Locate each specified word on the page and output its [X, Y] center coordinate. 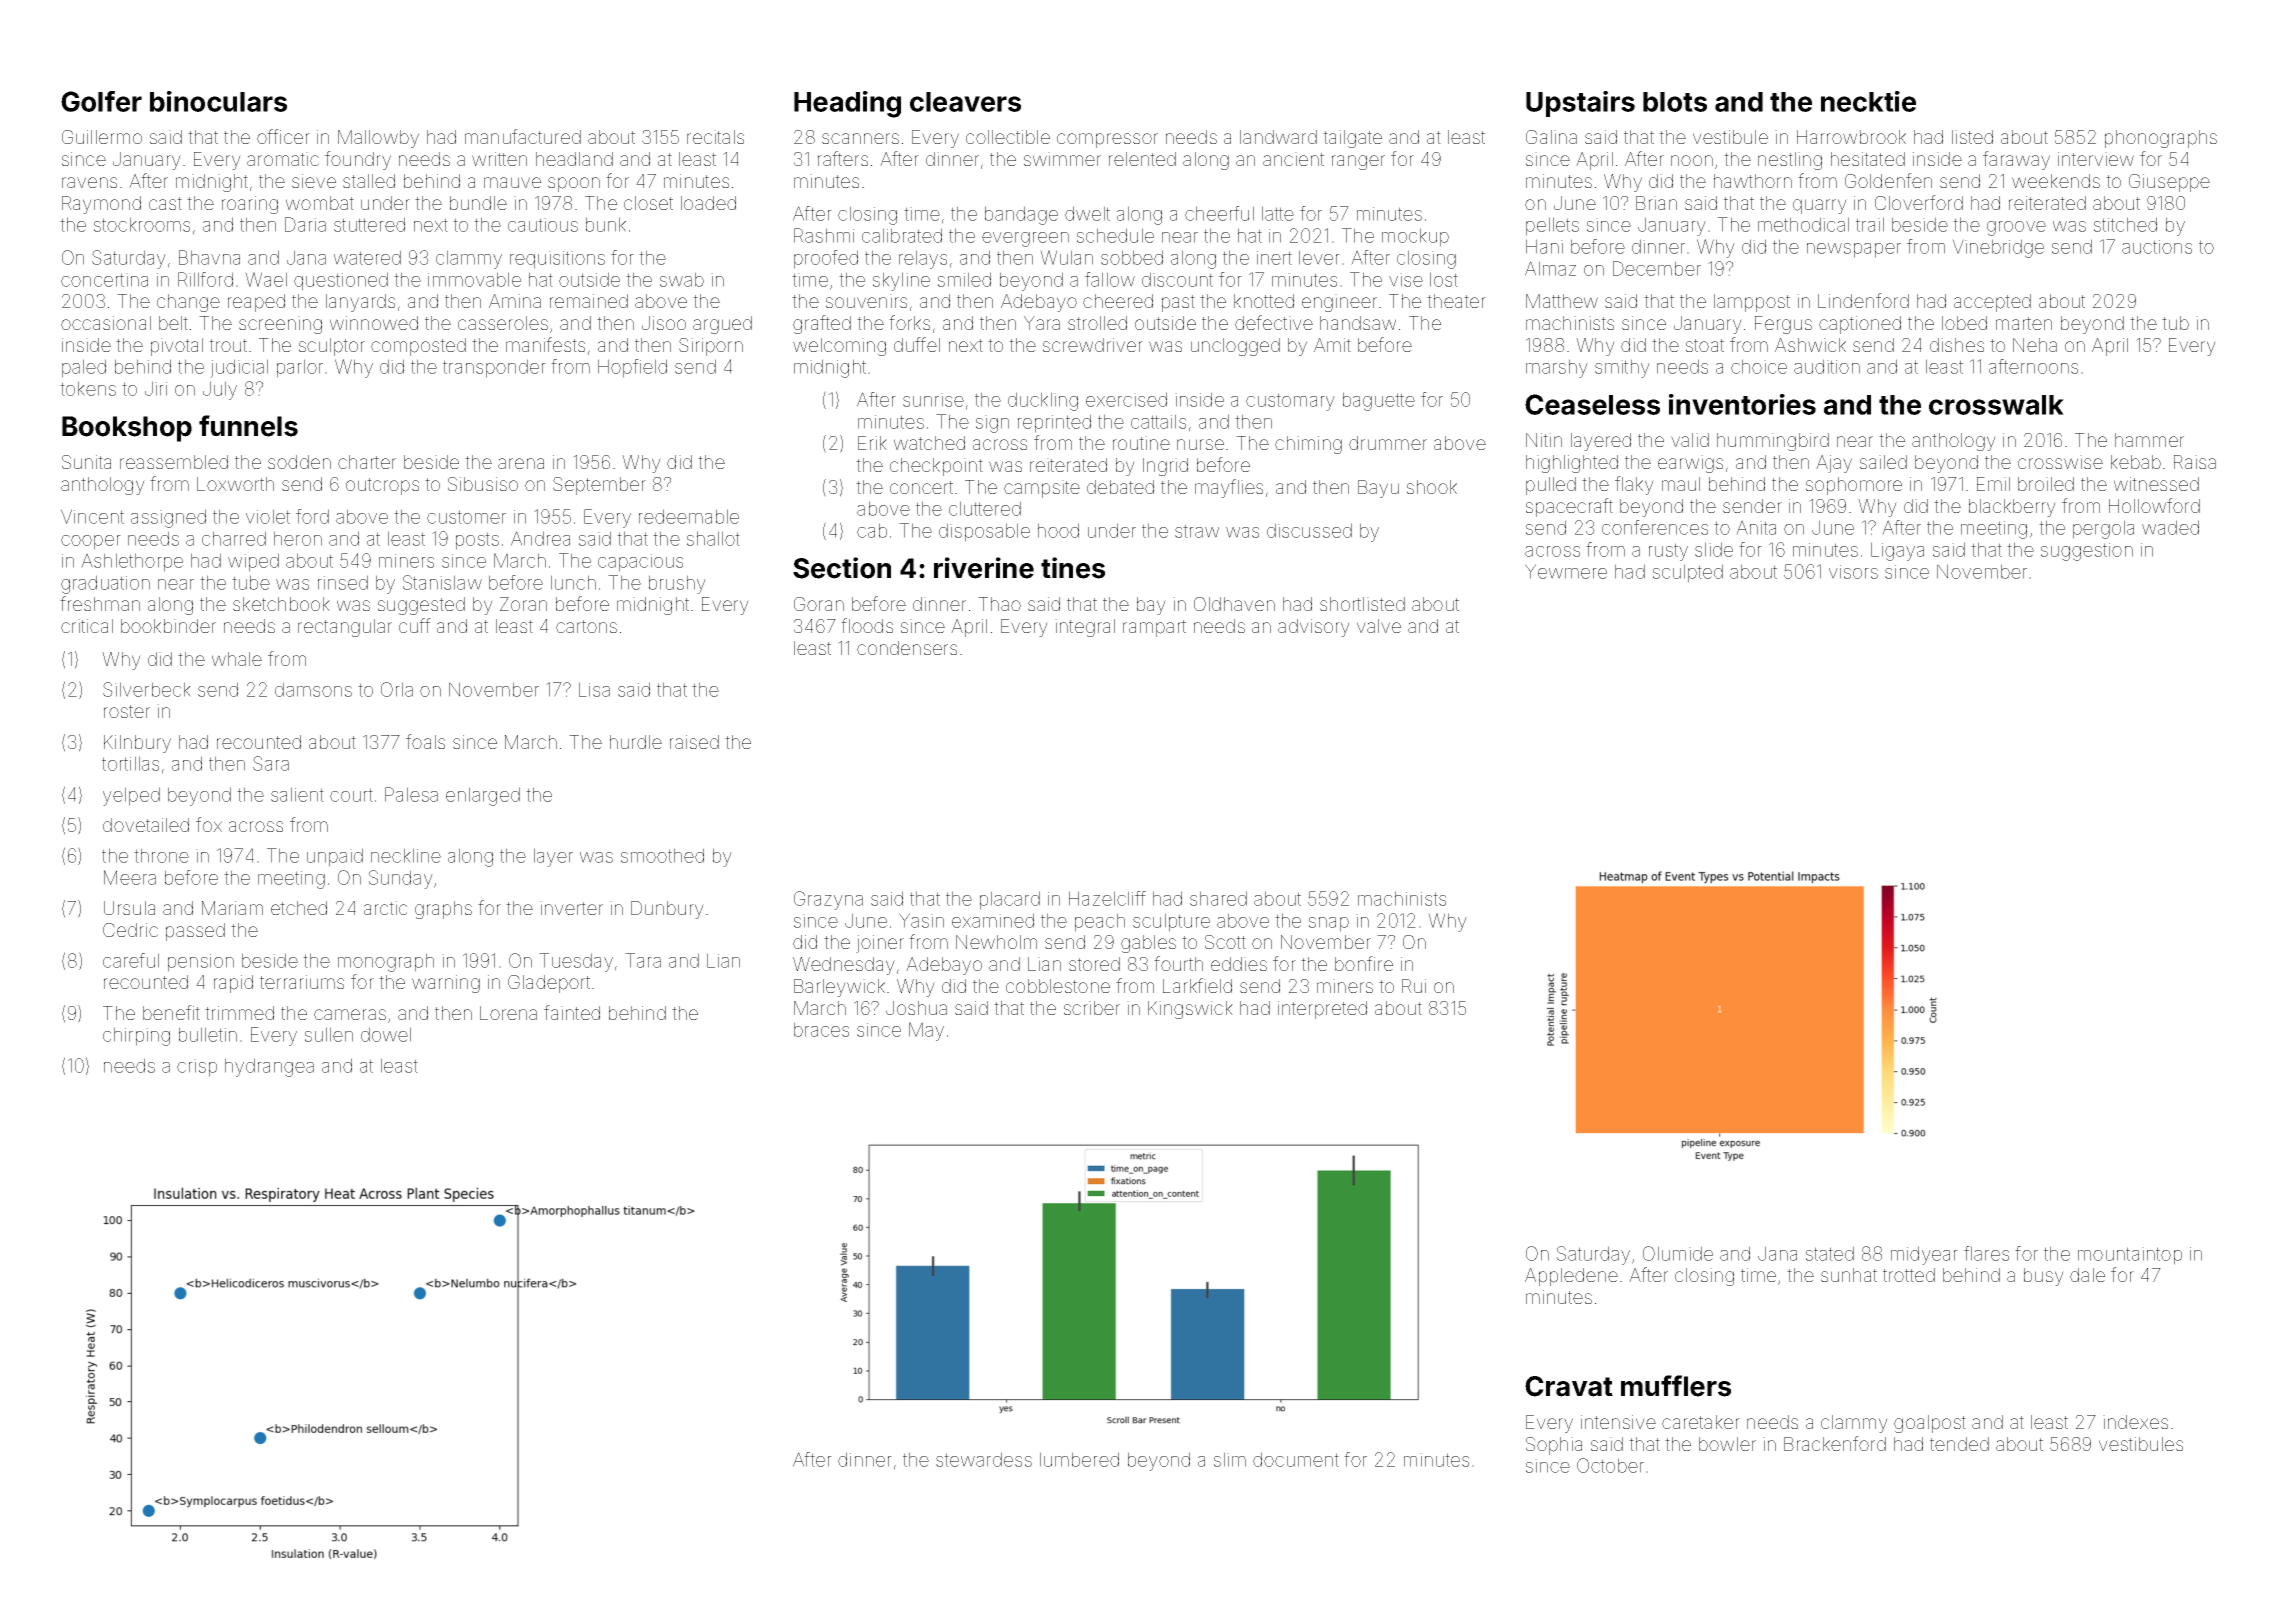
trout [228, 345]
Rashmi [824, 235]
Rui [1414, 986]
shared [1218, 898]
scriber [1092, 1008]
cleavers [965, 102]
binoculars [218, 101]
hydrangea [269, 1067]
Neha [2035, 345]
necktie [1868, 101]
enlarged [483, 796]
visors [1853, 572]
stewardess [984, 1459]
